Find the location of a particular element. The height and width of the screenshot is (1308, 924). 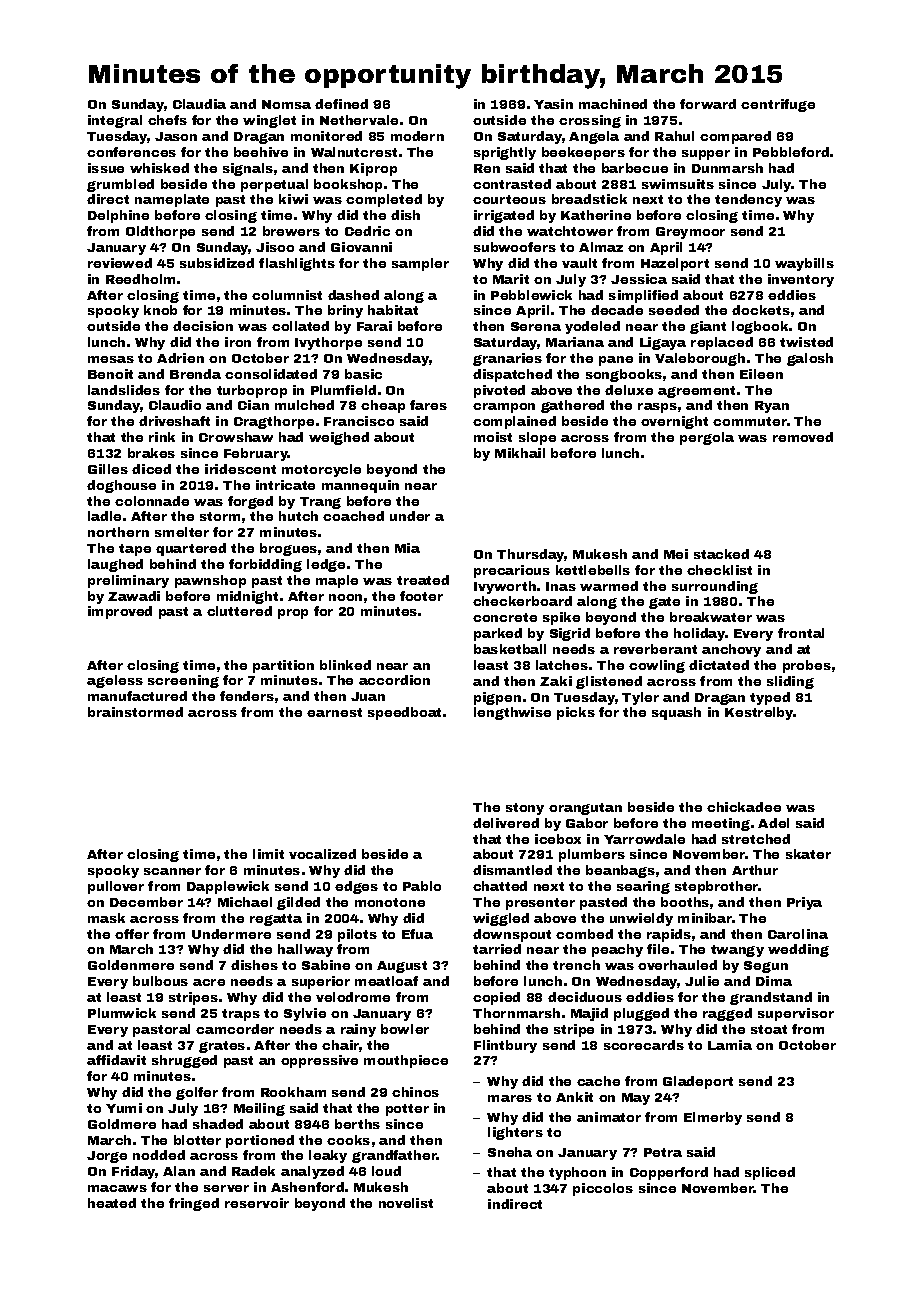

speedboat is located at coordinates (404, 713).
